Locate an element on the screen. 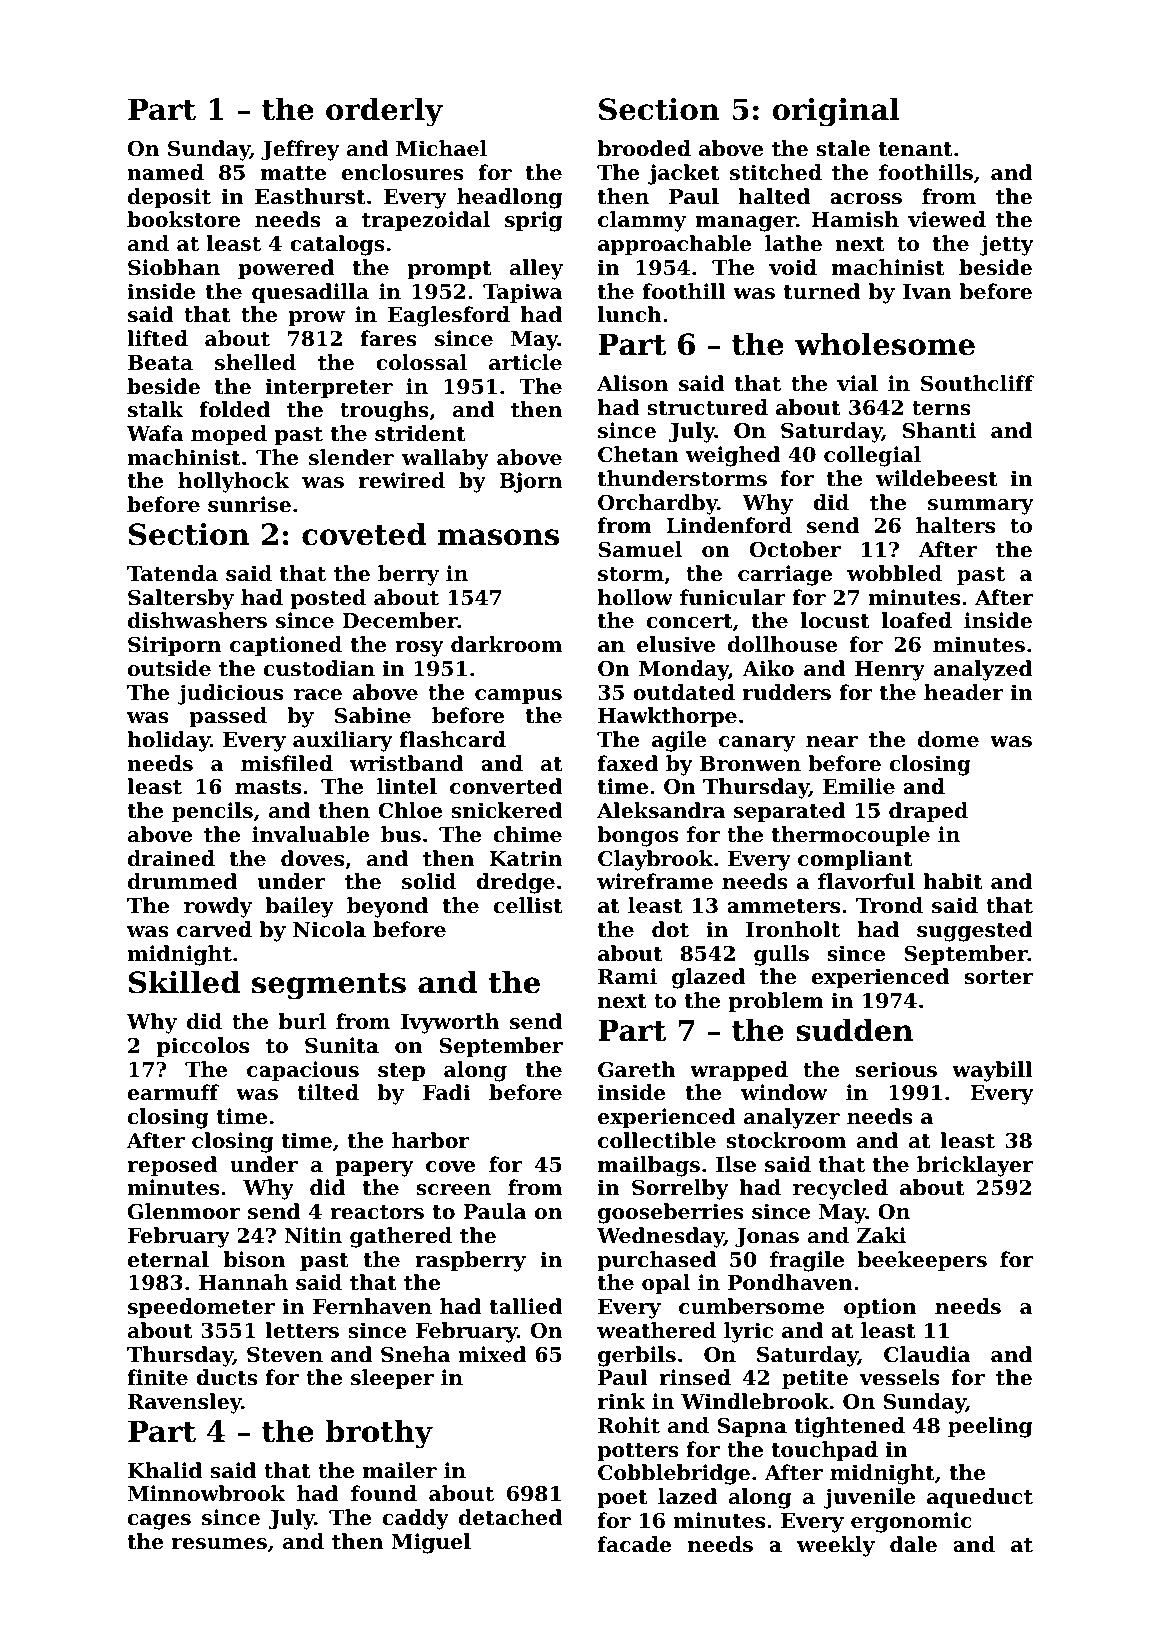 This screenshot has height=1641, width=1160. dredge is located at coordinates (515, 883).
